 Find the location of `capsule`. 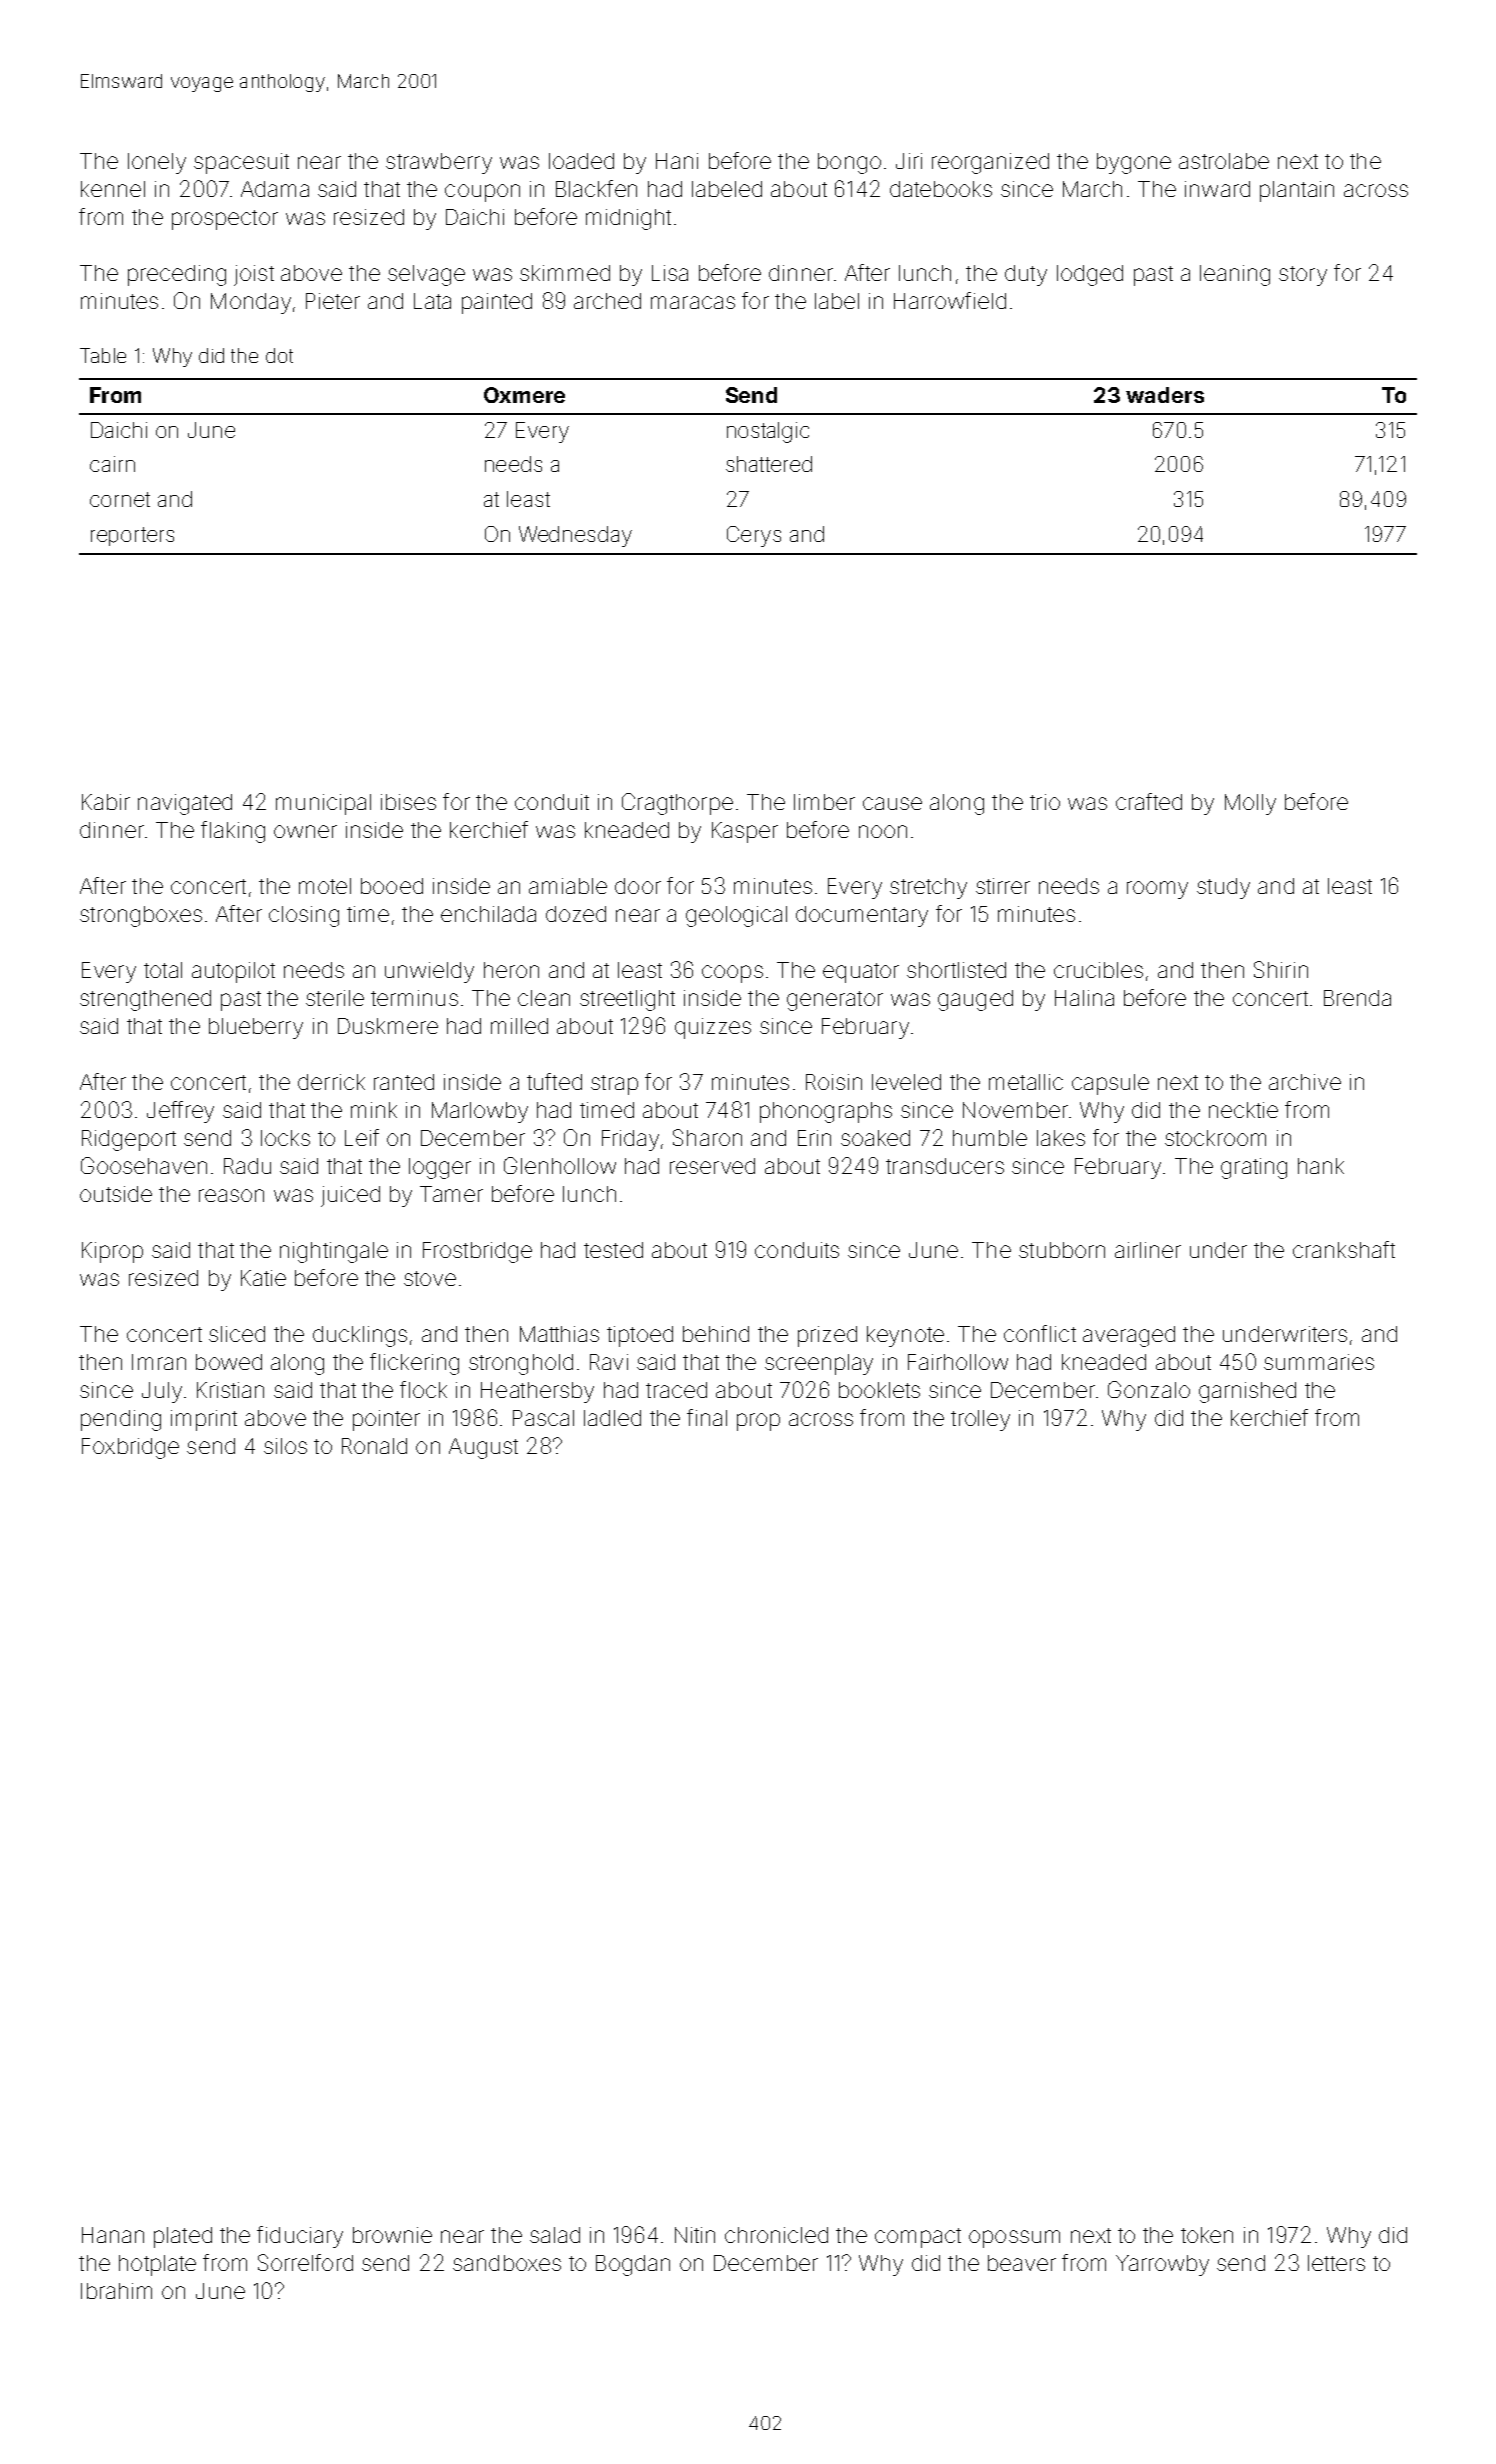

capsule is located at coordinates (1110, 1084).
